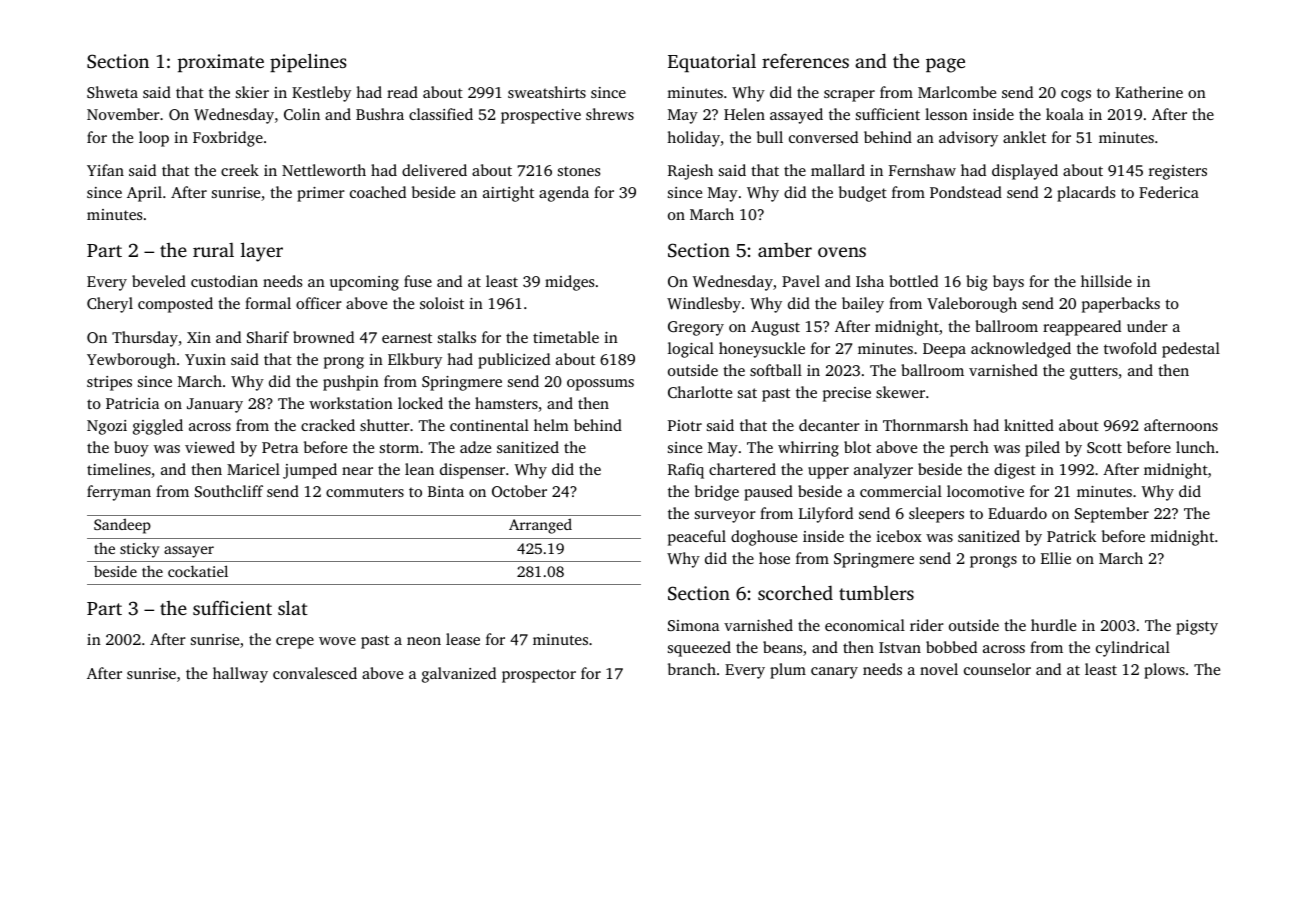 Image resolution: width=1308 pixels, height=924 pixels. Describe the element at coordinates (519, 491) in the screenshot. I see `October` at that location.
